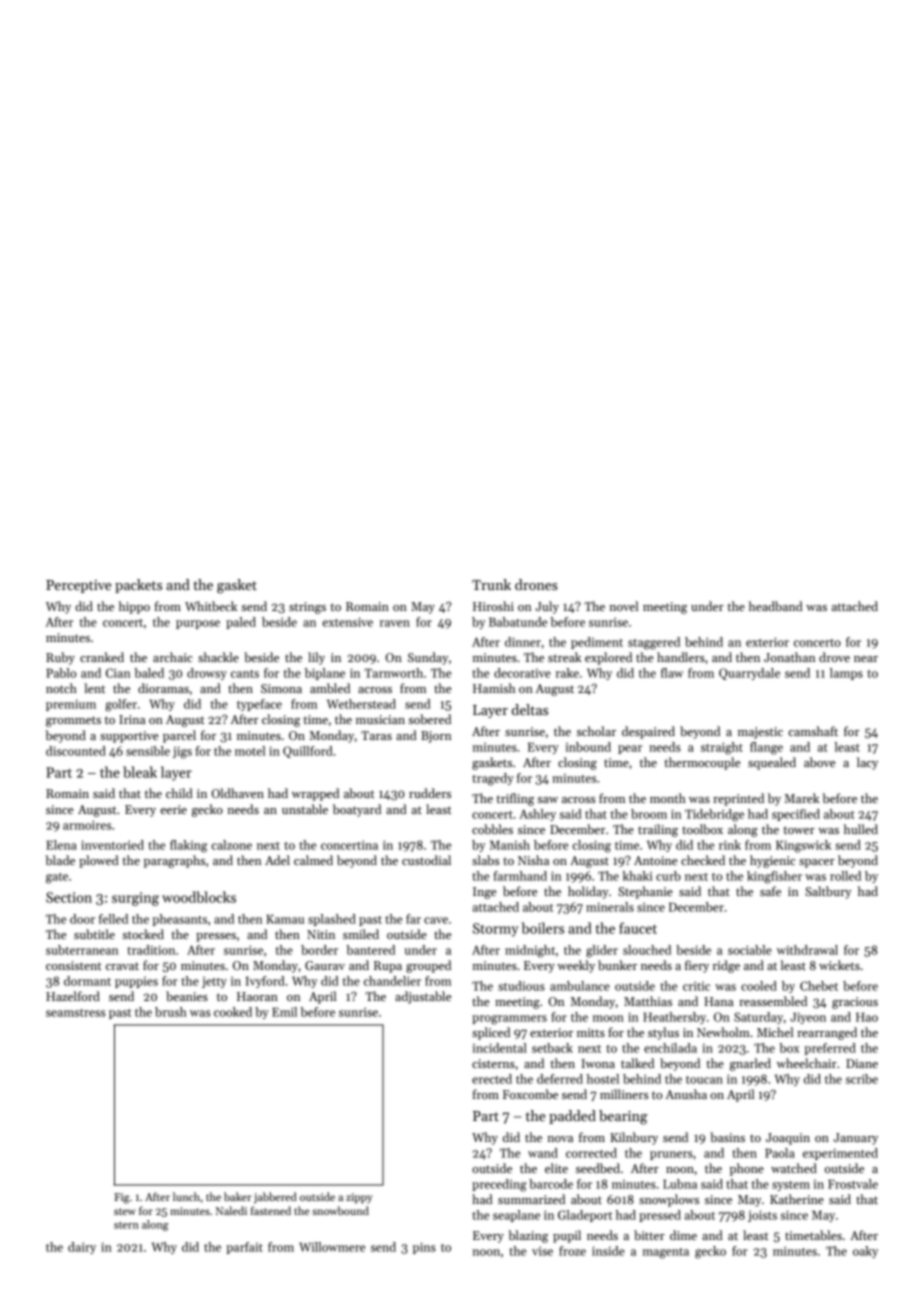  Describe the element at coordinates (78, 586) in the screenshot. I see `Perceptive` at that location.
